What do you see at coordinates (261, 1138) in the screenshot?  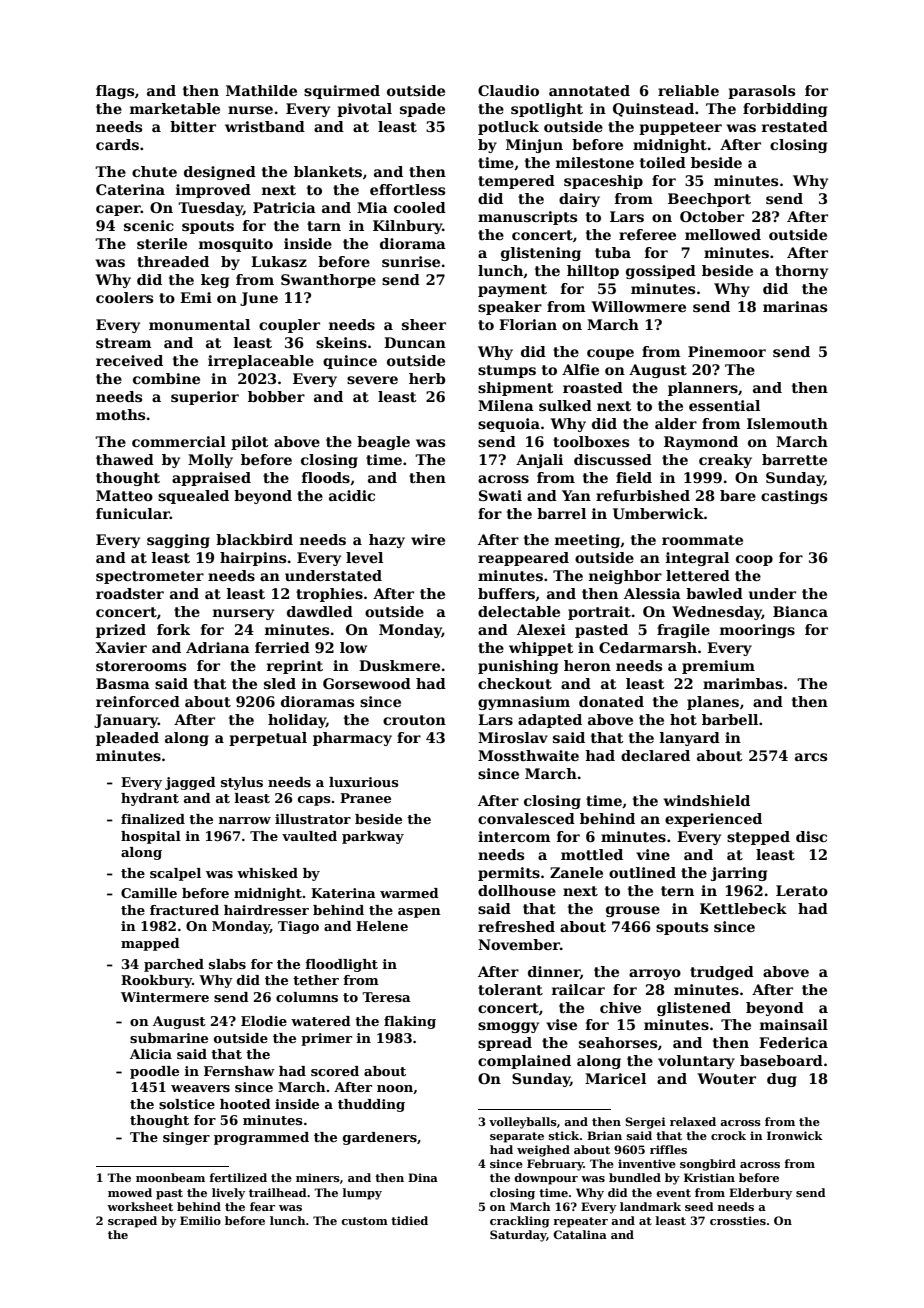 I see `programmed` at bounding box center [261, 1138].
